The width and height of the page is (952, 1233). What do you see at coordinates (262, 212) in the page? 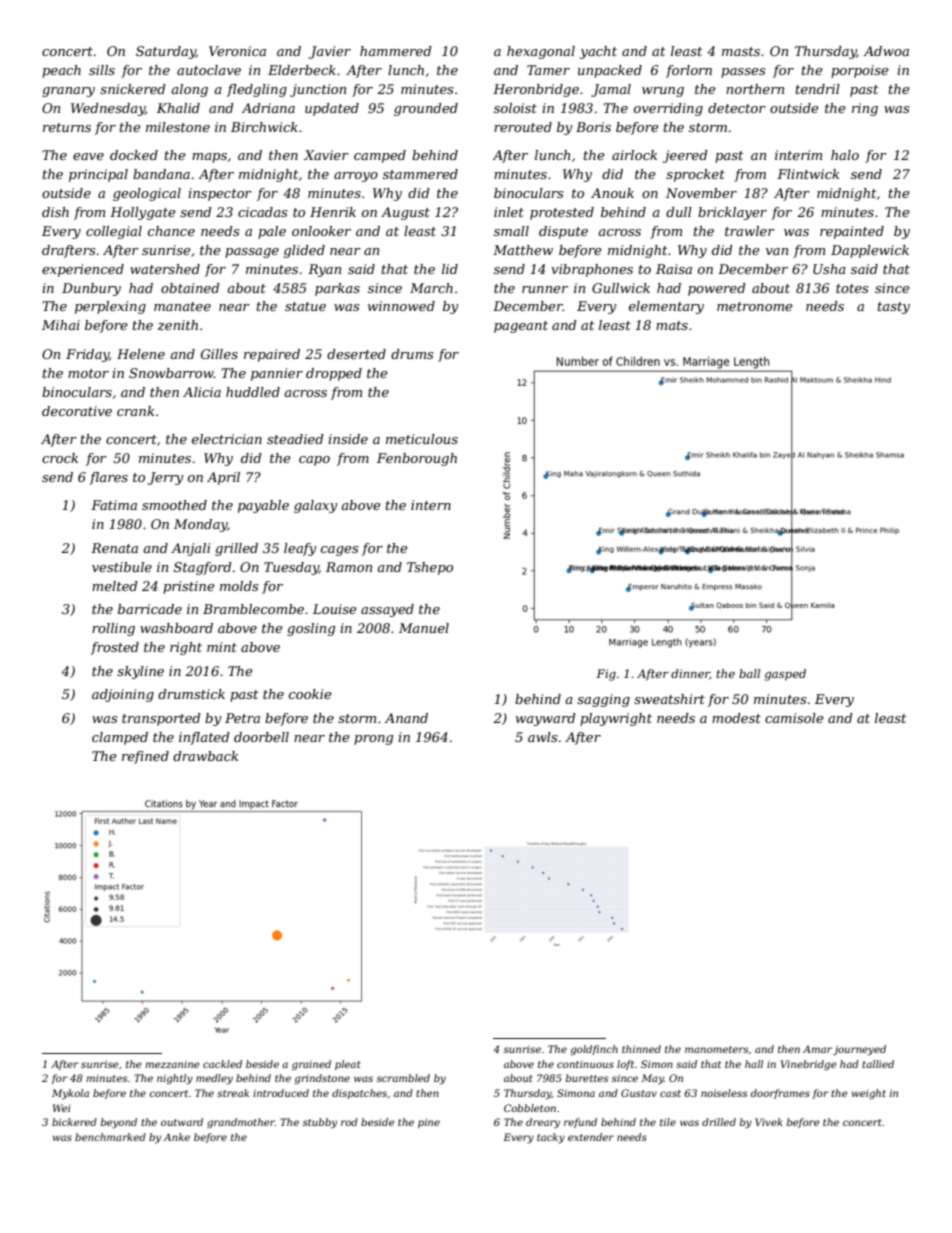
I see `cicadas` at bounding box center [262, 212].
